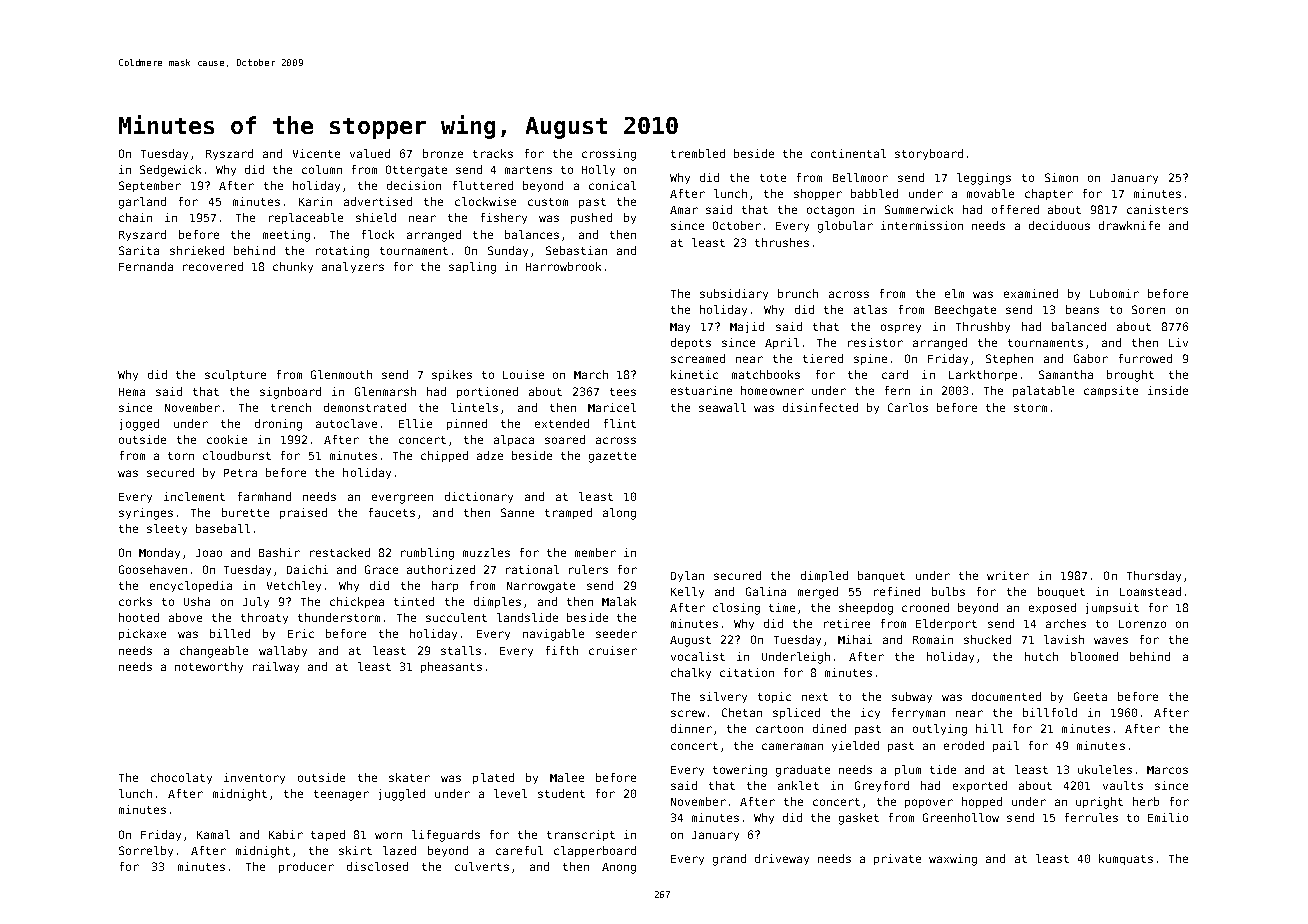 The width and height of the page is (1308, 924). I want to click on Simon, so click(1061, 177).
